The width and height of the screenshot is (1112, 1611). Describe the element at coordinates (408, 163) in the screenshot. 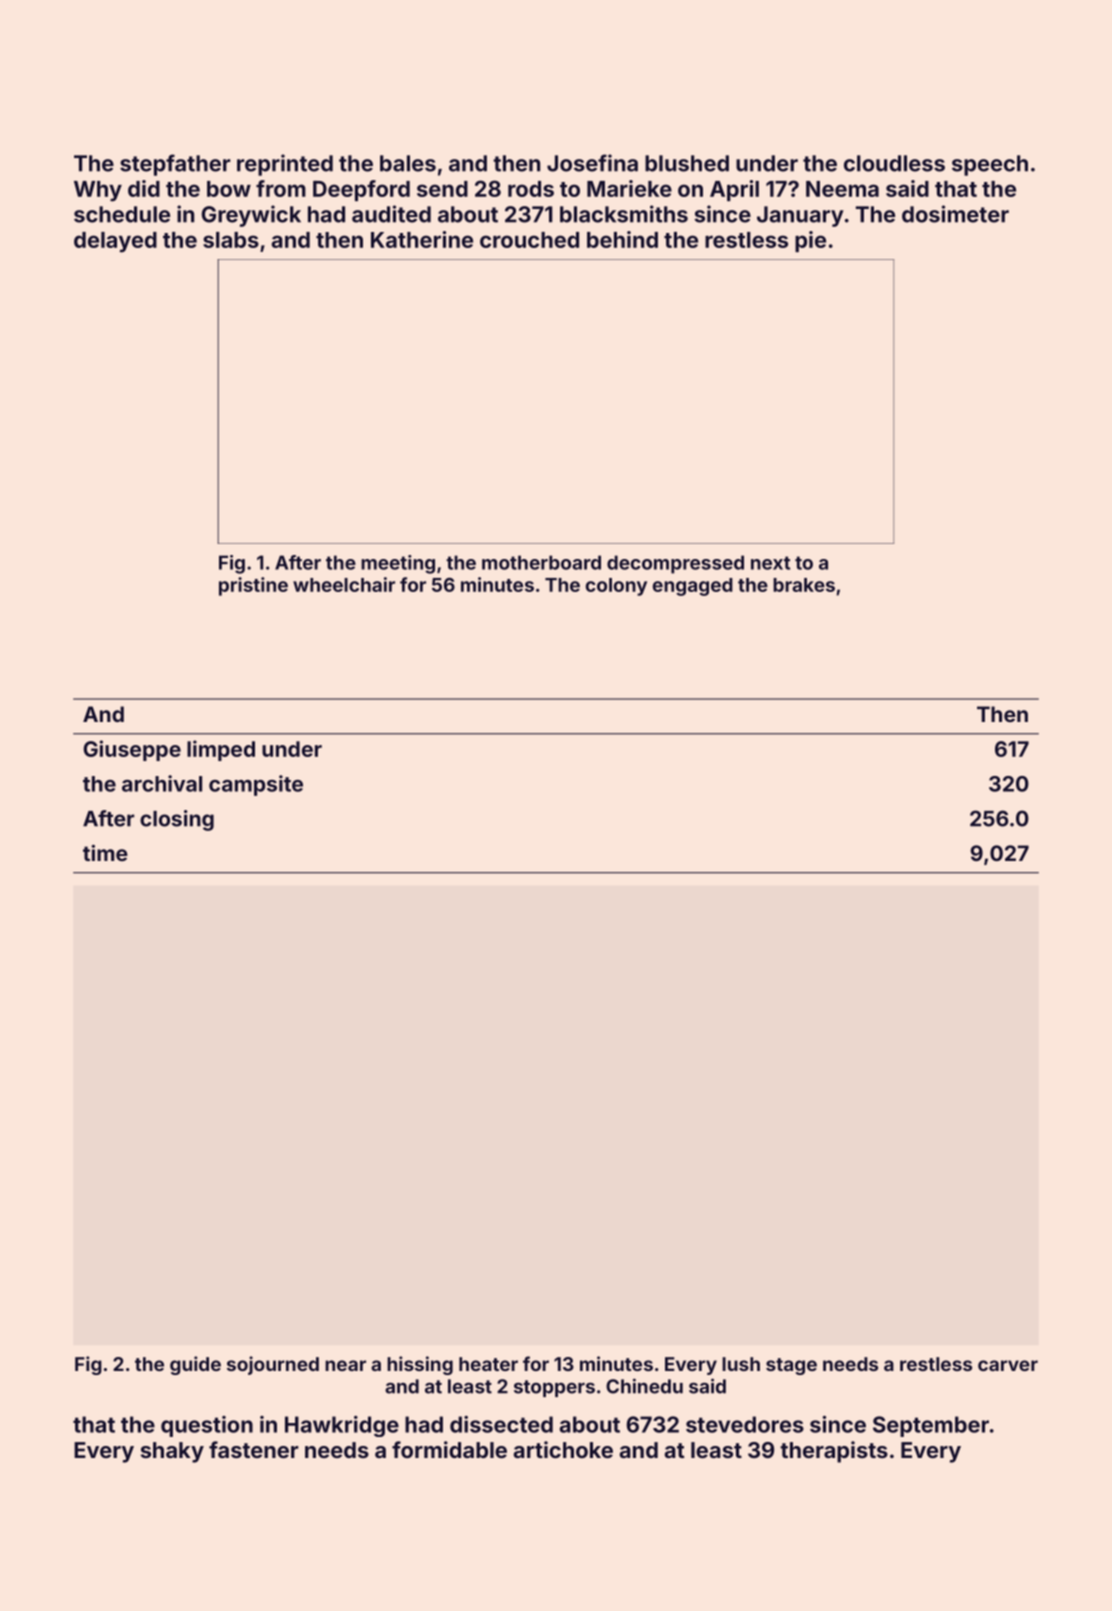

I see `bales` at that location.
